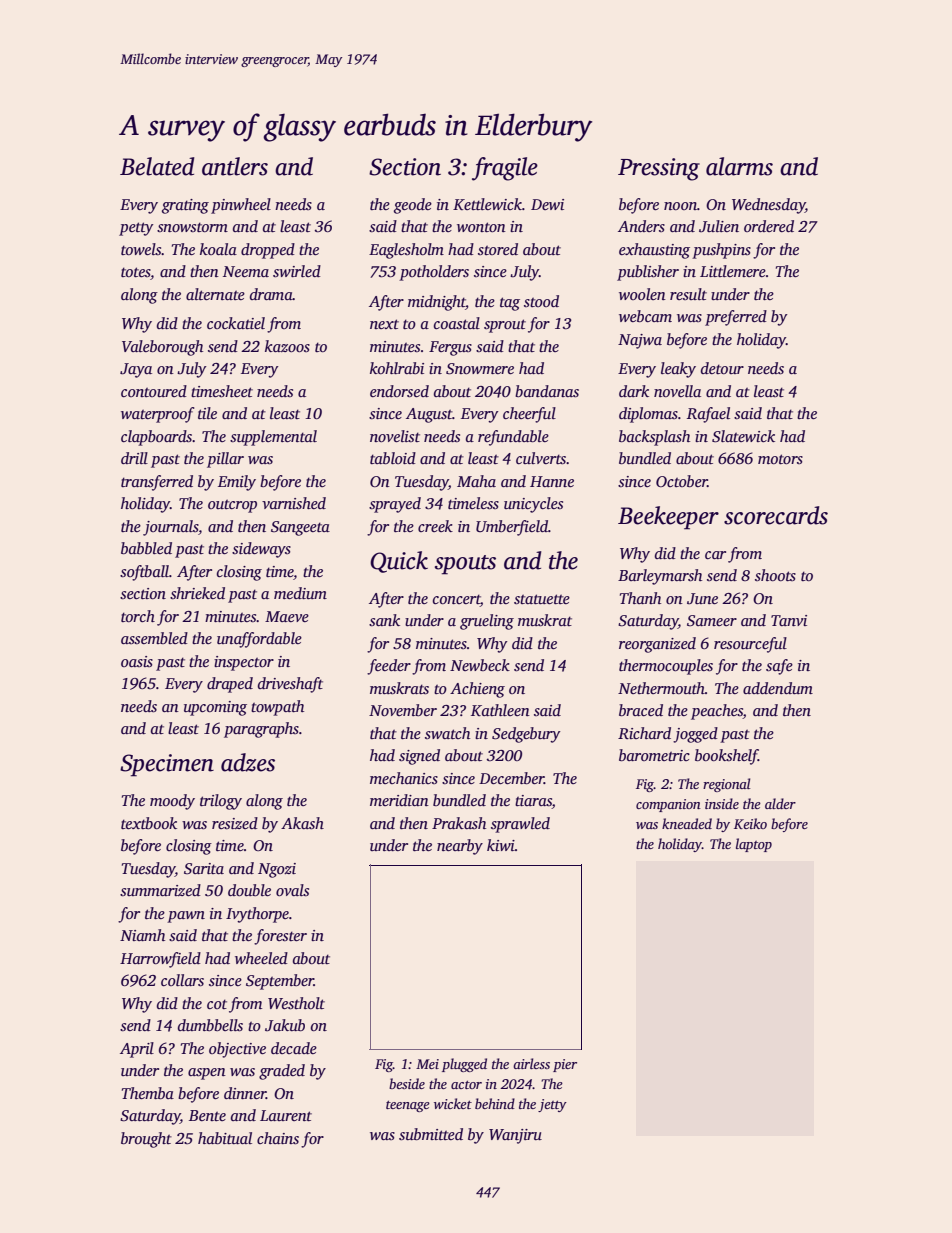 The image size is (952, 1233). What do you see at coordinates (277, 870) in the screenshot?
I see `Ngozi` at bounding box center [277, 870].
